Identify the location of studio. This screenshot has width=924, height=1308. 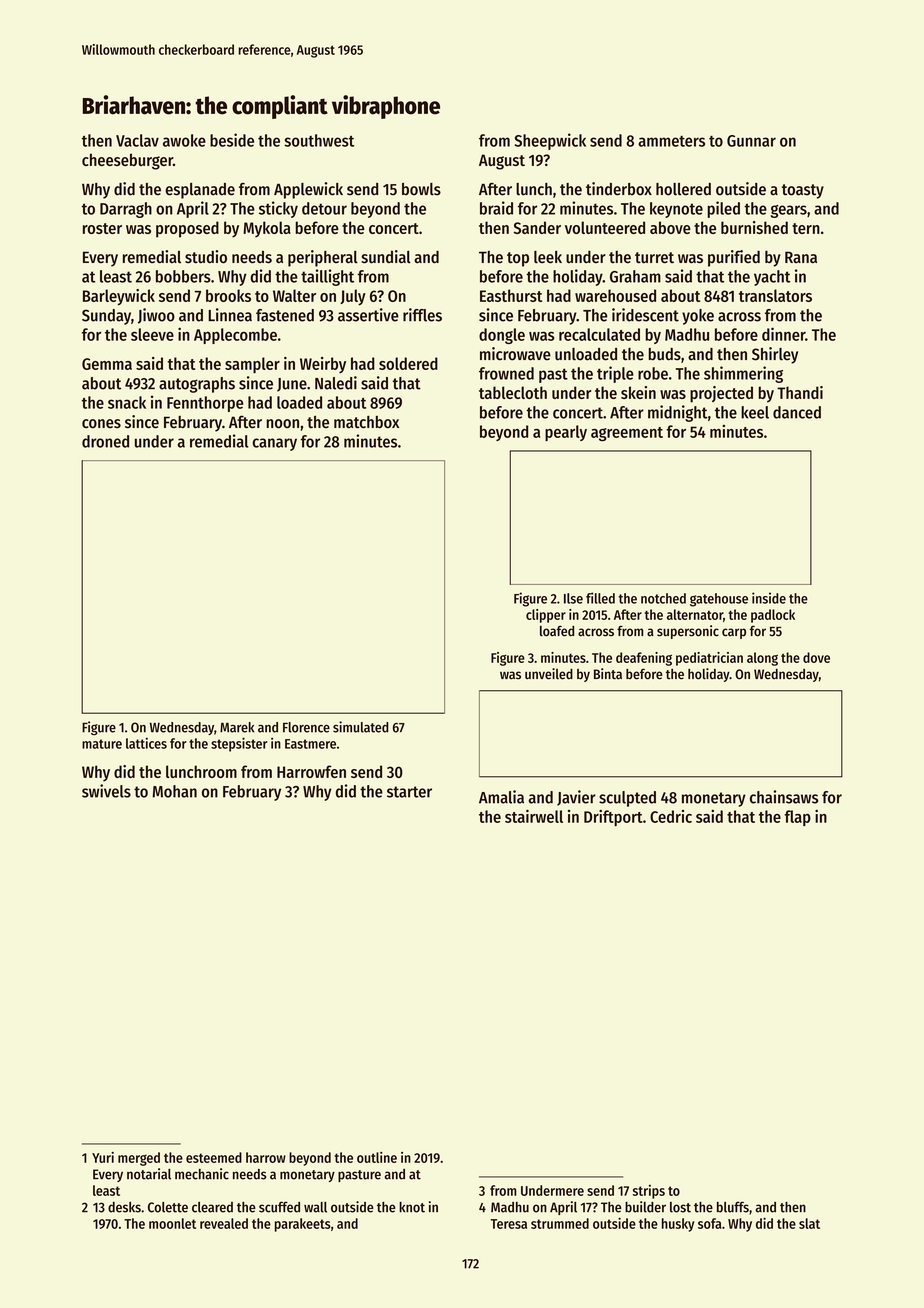
(206, 256).
